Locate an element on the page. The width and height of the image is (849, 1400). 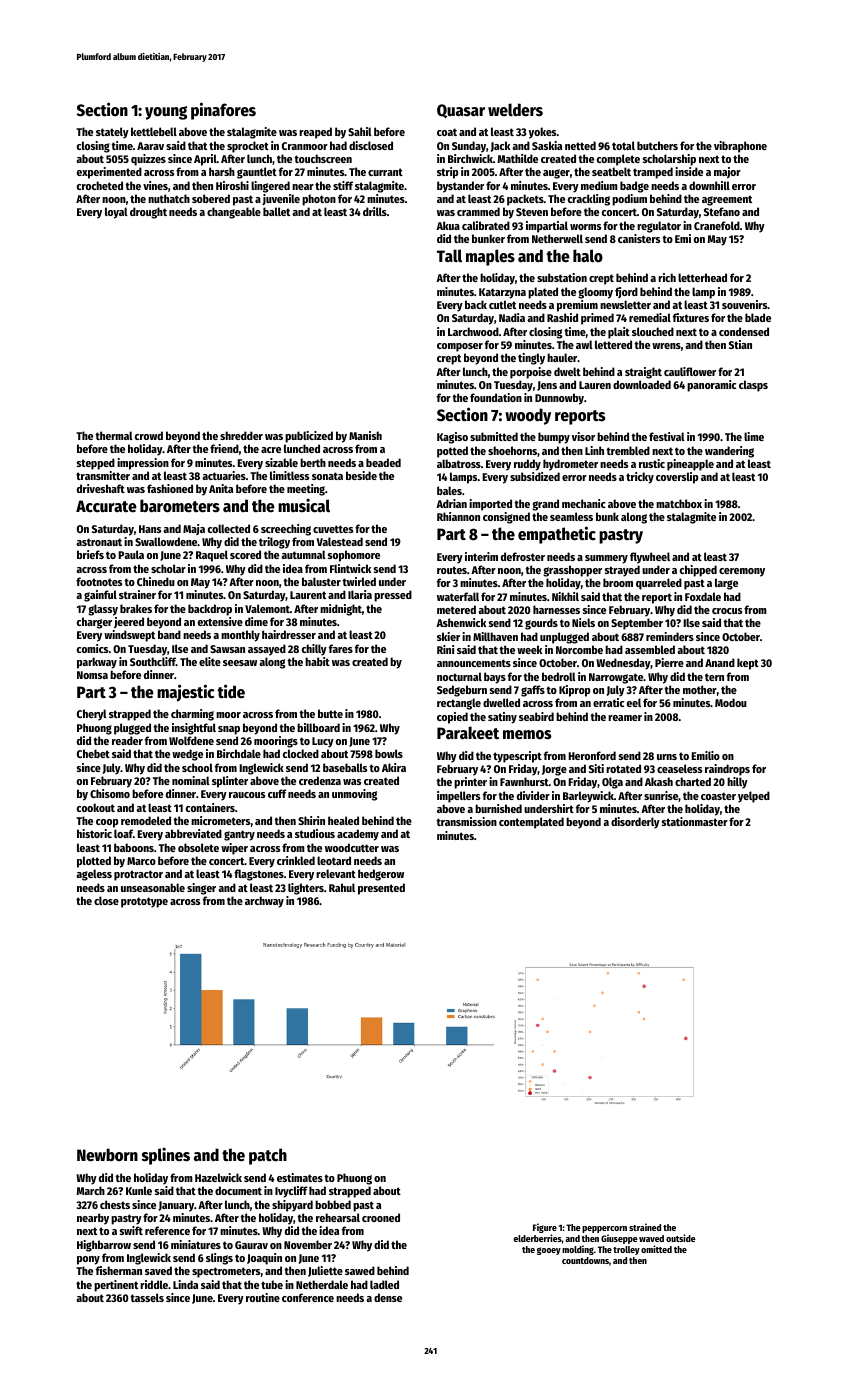
Cheryl is located at coordinates (92, 715).
